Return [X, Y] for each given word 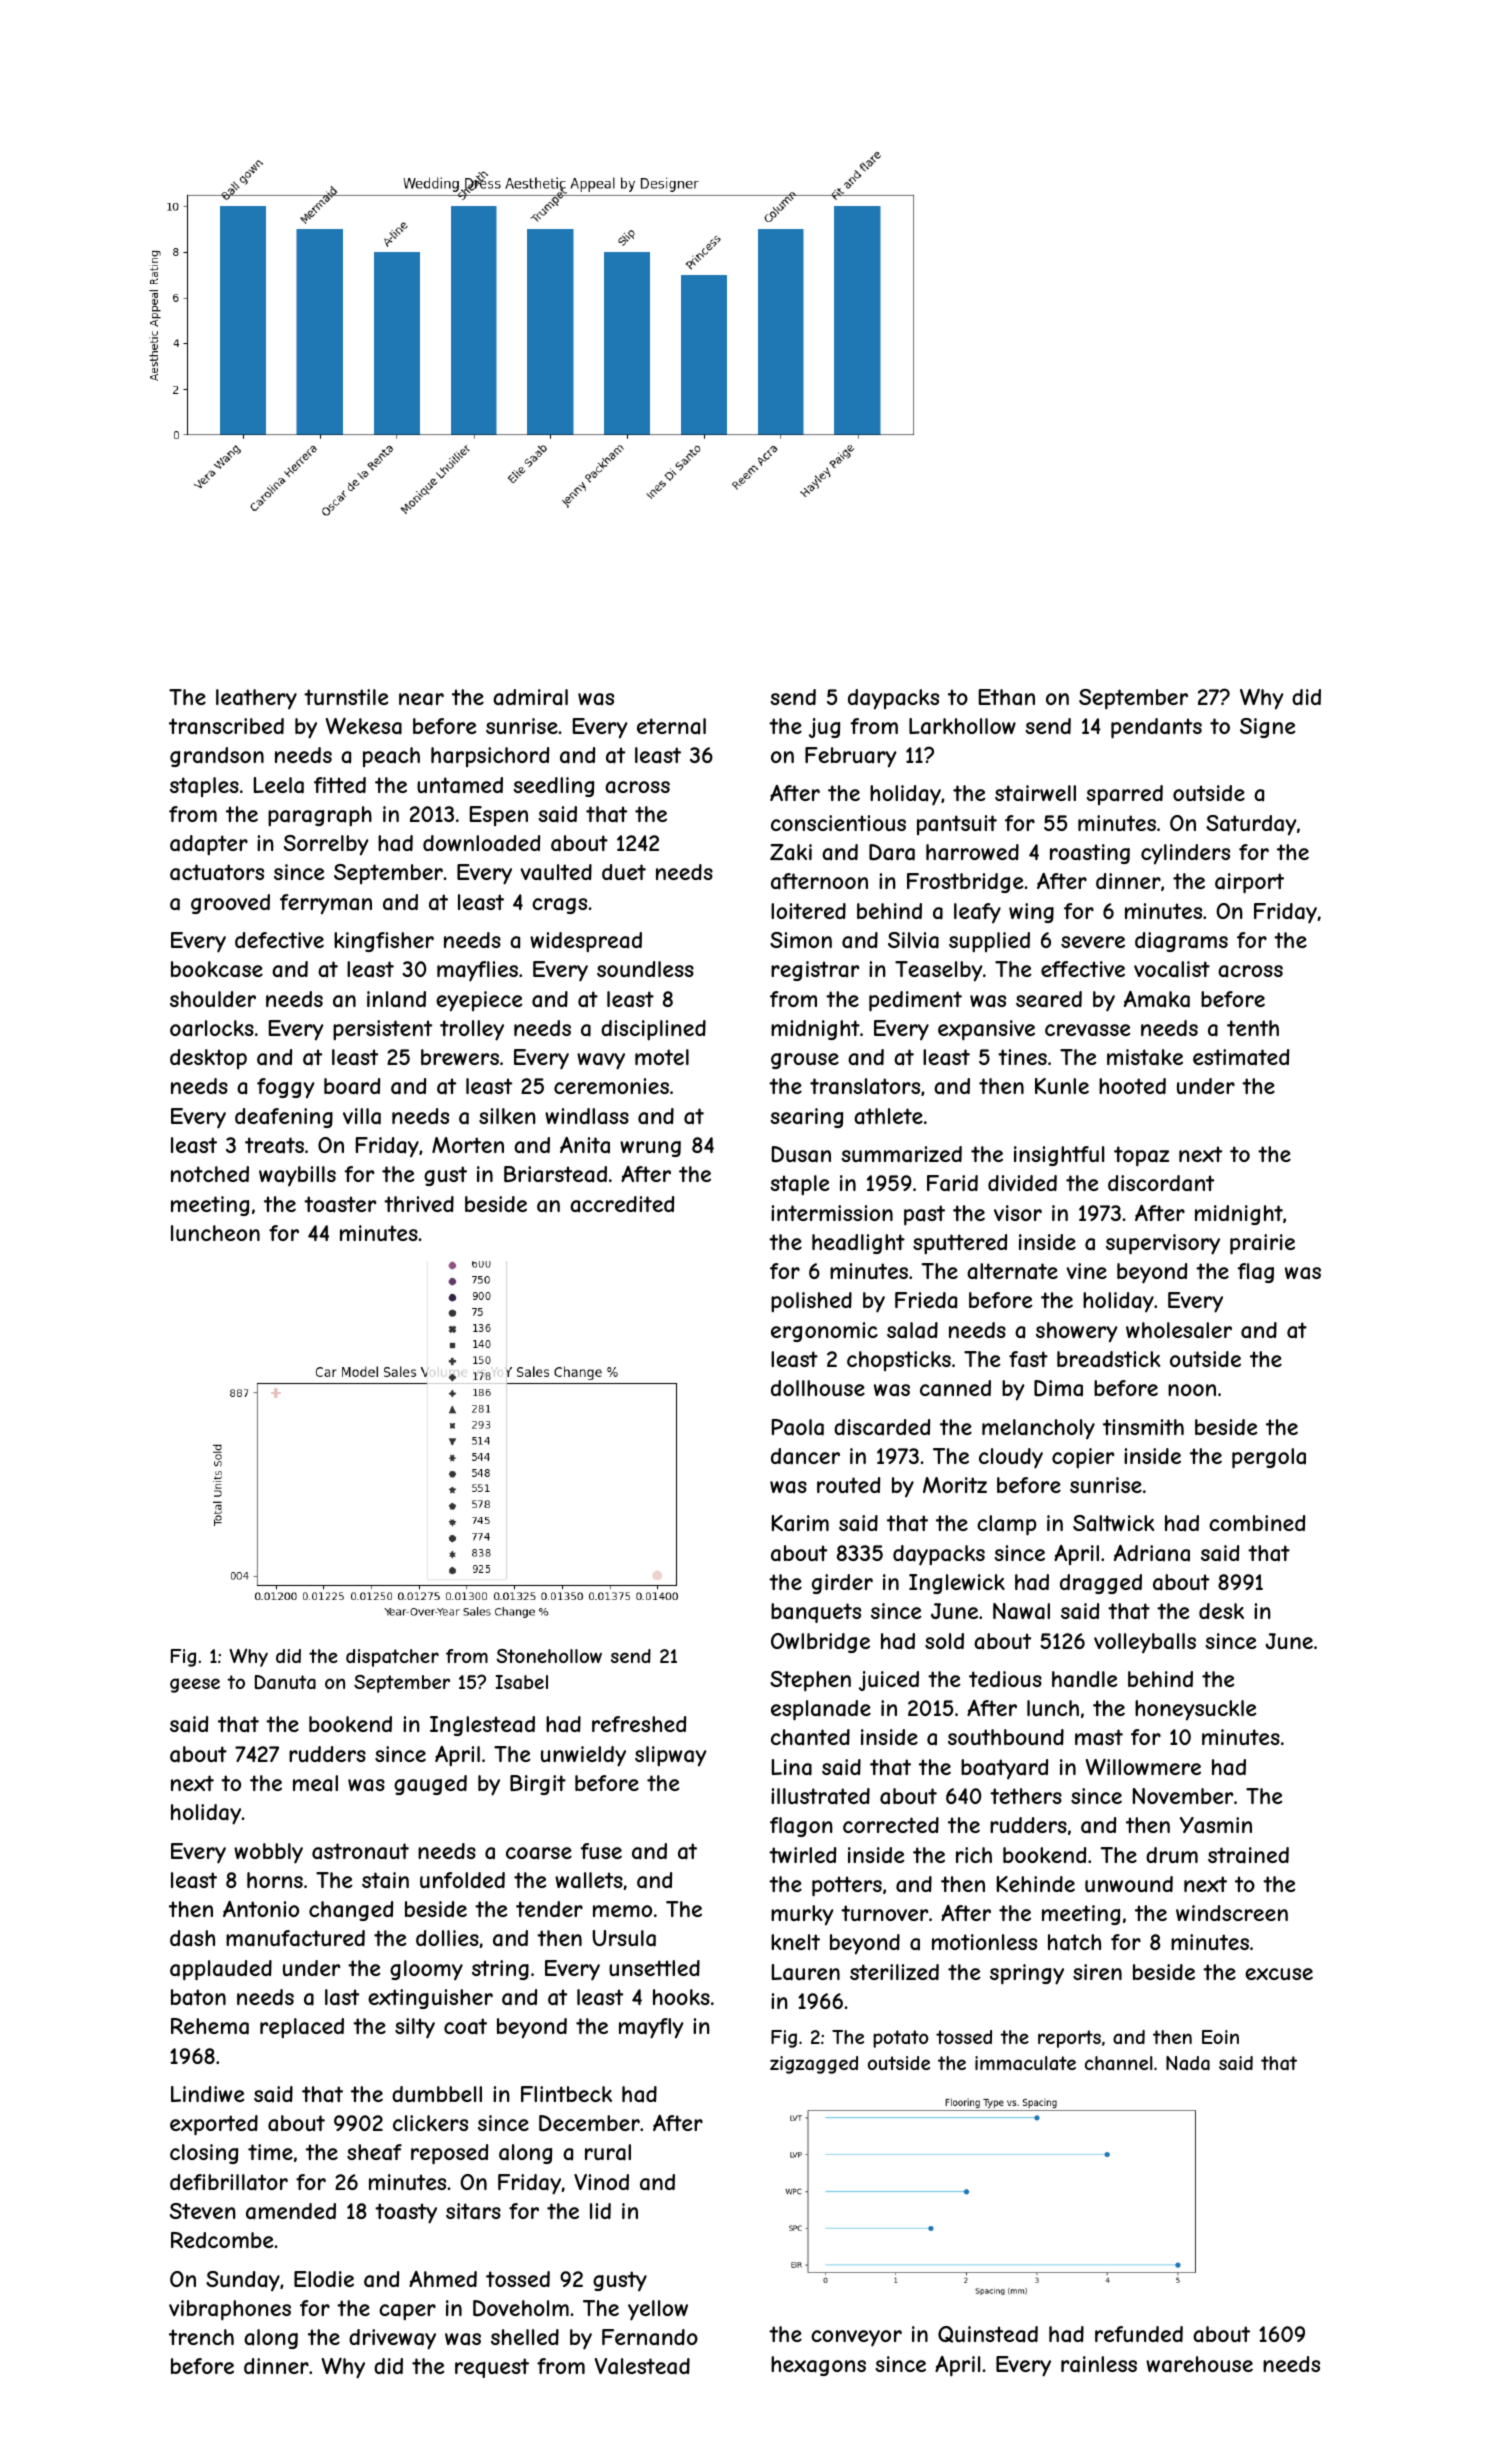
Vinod [601, 2182]
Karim [800, 1523]
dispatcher [392, 1658]
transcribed [226, 726]
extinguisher [430, 1999]
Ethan [1007, 697]
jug [824, 728]
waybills [297, 1176]
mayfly [651, 2028]
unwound [1129, 1884]
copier [1083, 1458]
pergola [1269, 1458]
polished [811, 1302]
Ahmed [443, 2279]
